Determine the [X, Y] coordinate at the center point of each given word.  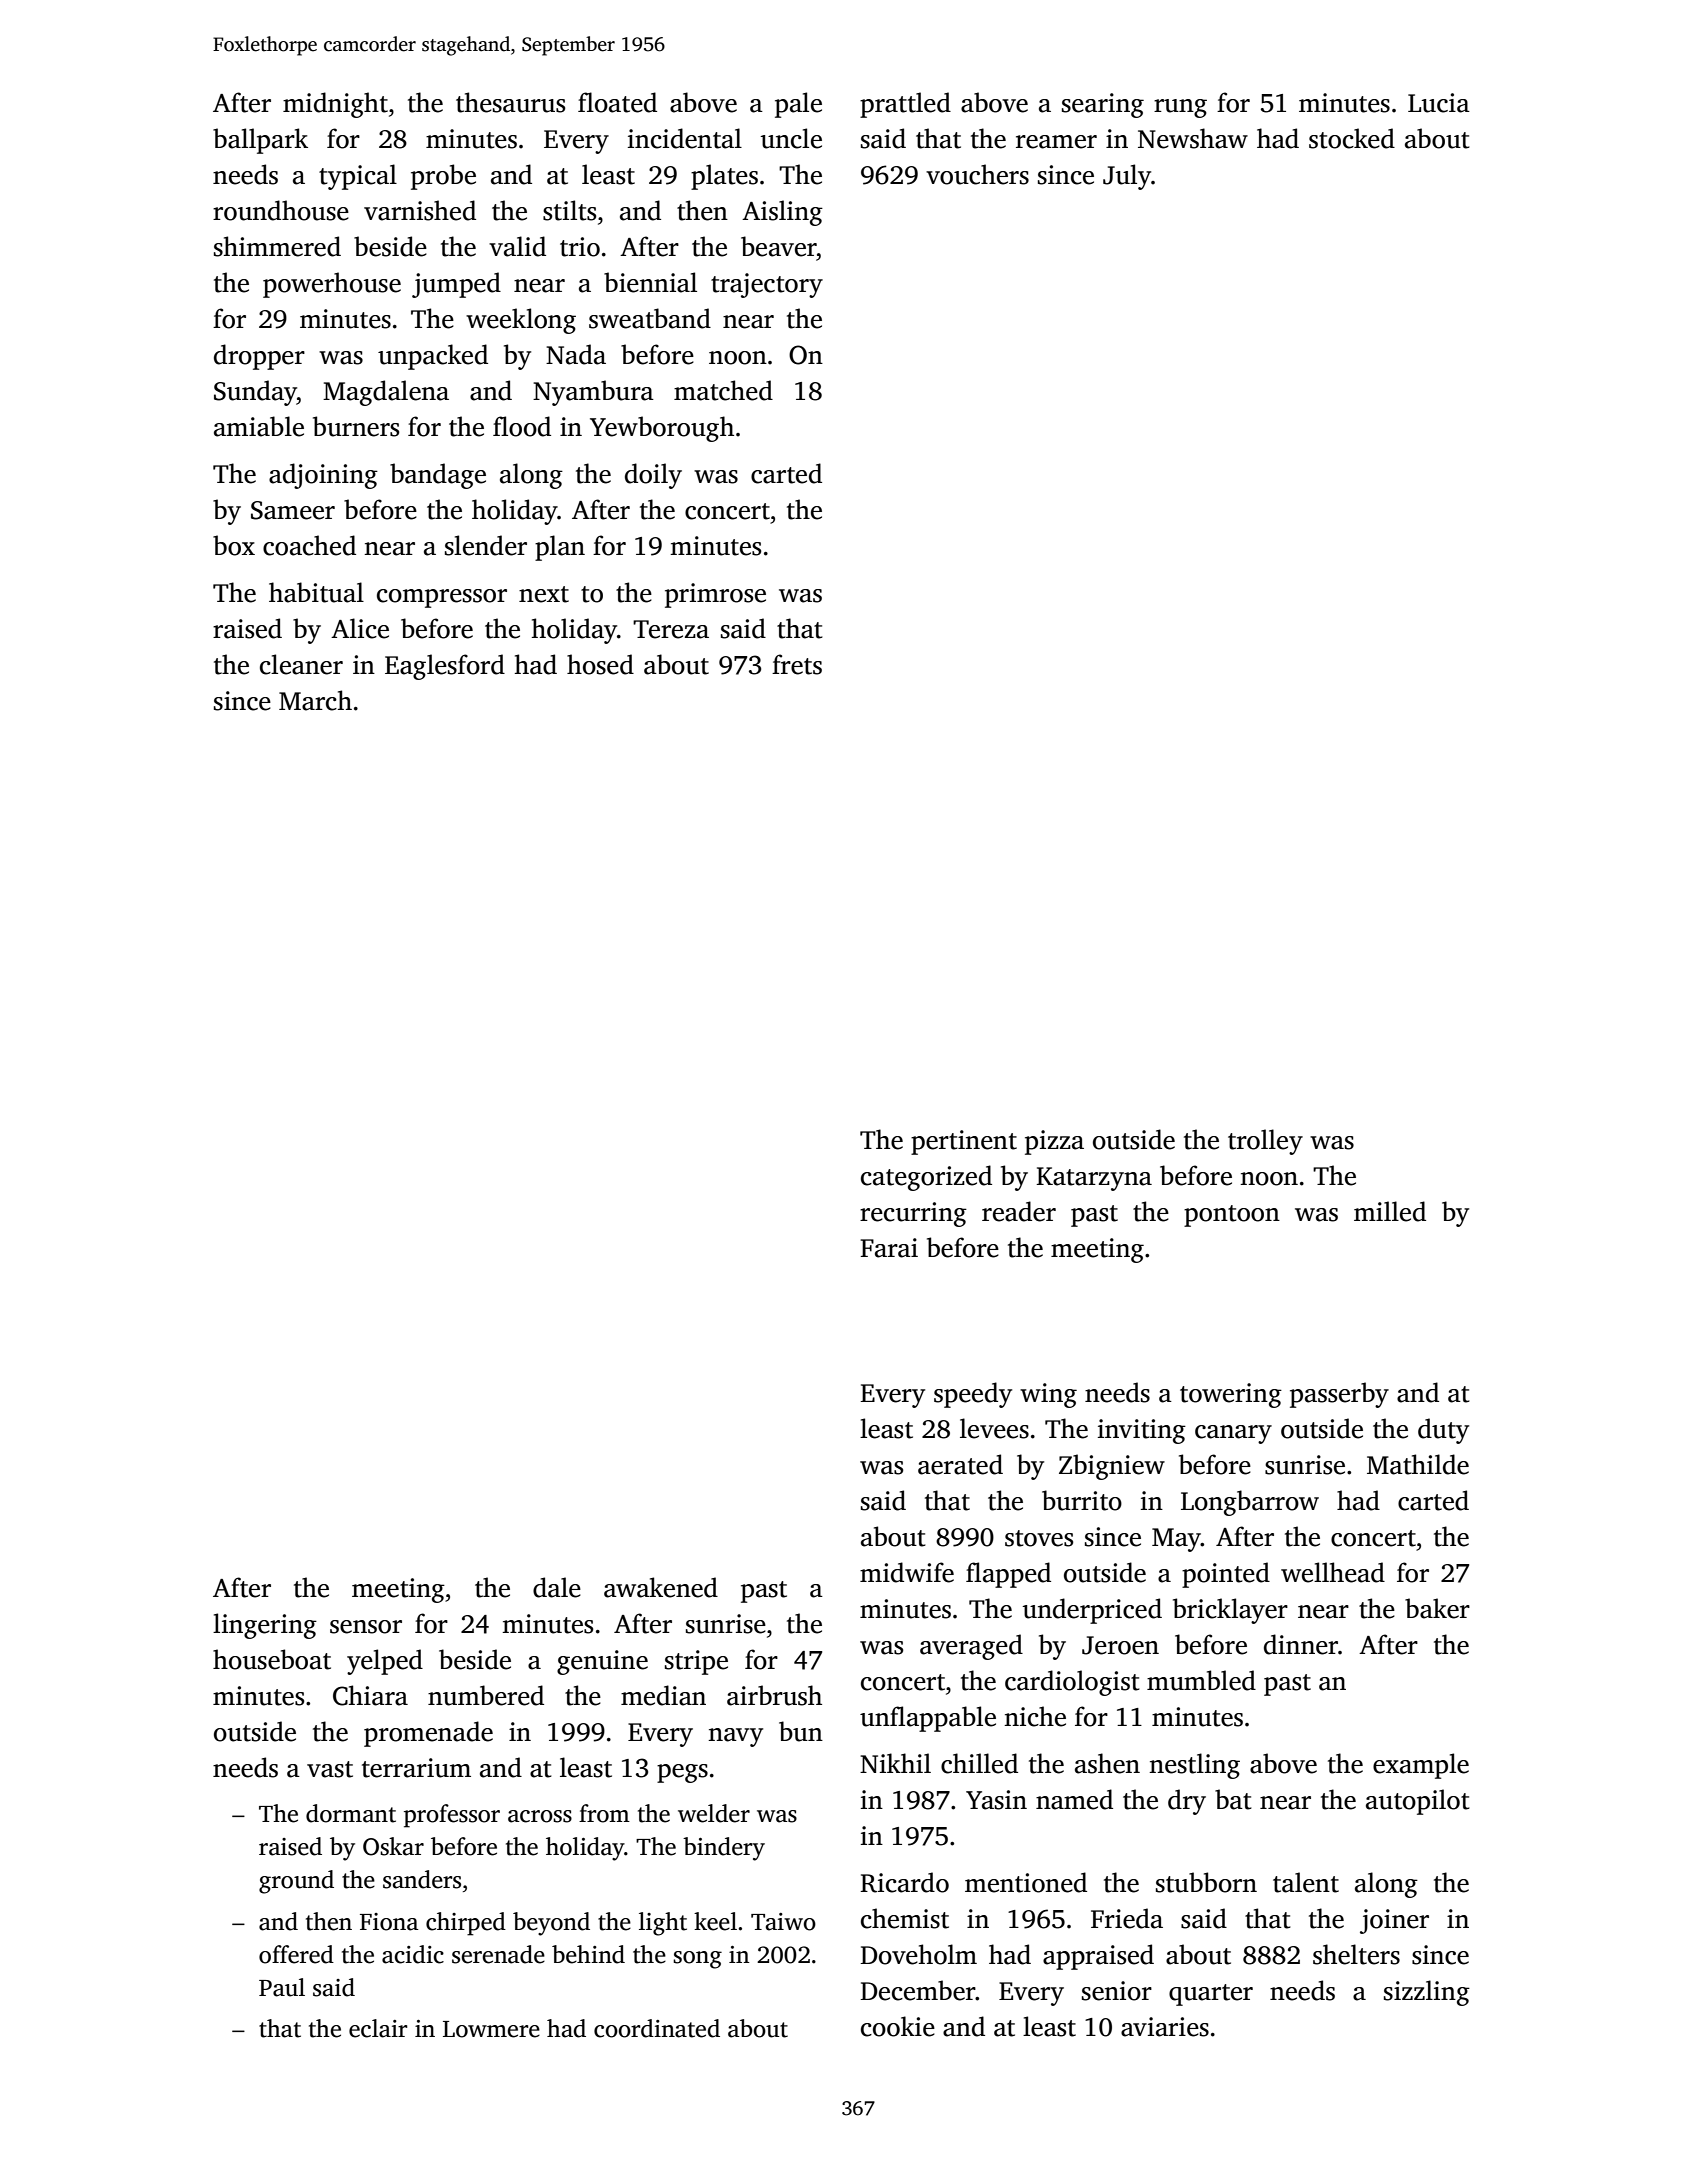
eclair [378, 2028]
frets [797, 664]
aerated [960, 1464]
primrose [715, 595]
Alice [360, 628]
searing [1103, 105]
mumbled [1201, 1680]
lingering [265, 1626]
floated [617, 102]
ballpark [260, 141]
